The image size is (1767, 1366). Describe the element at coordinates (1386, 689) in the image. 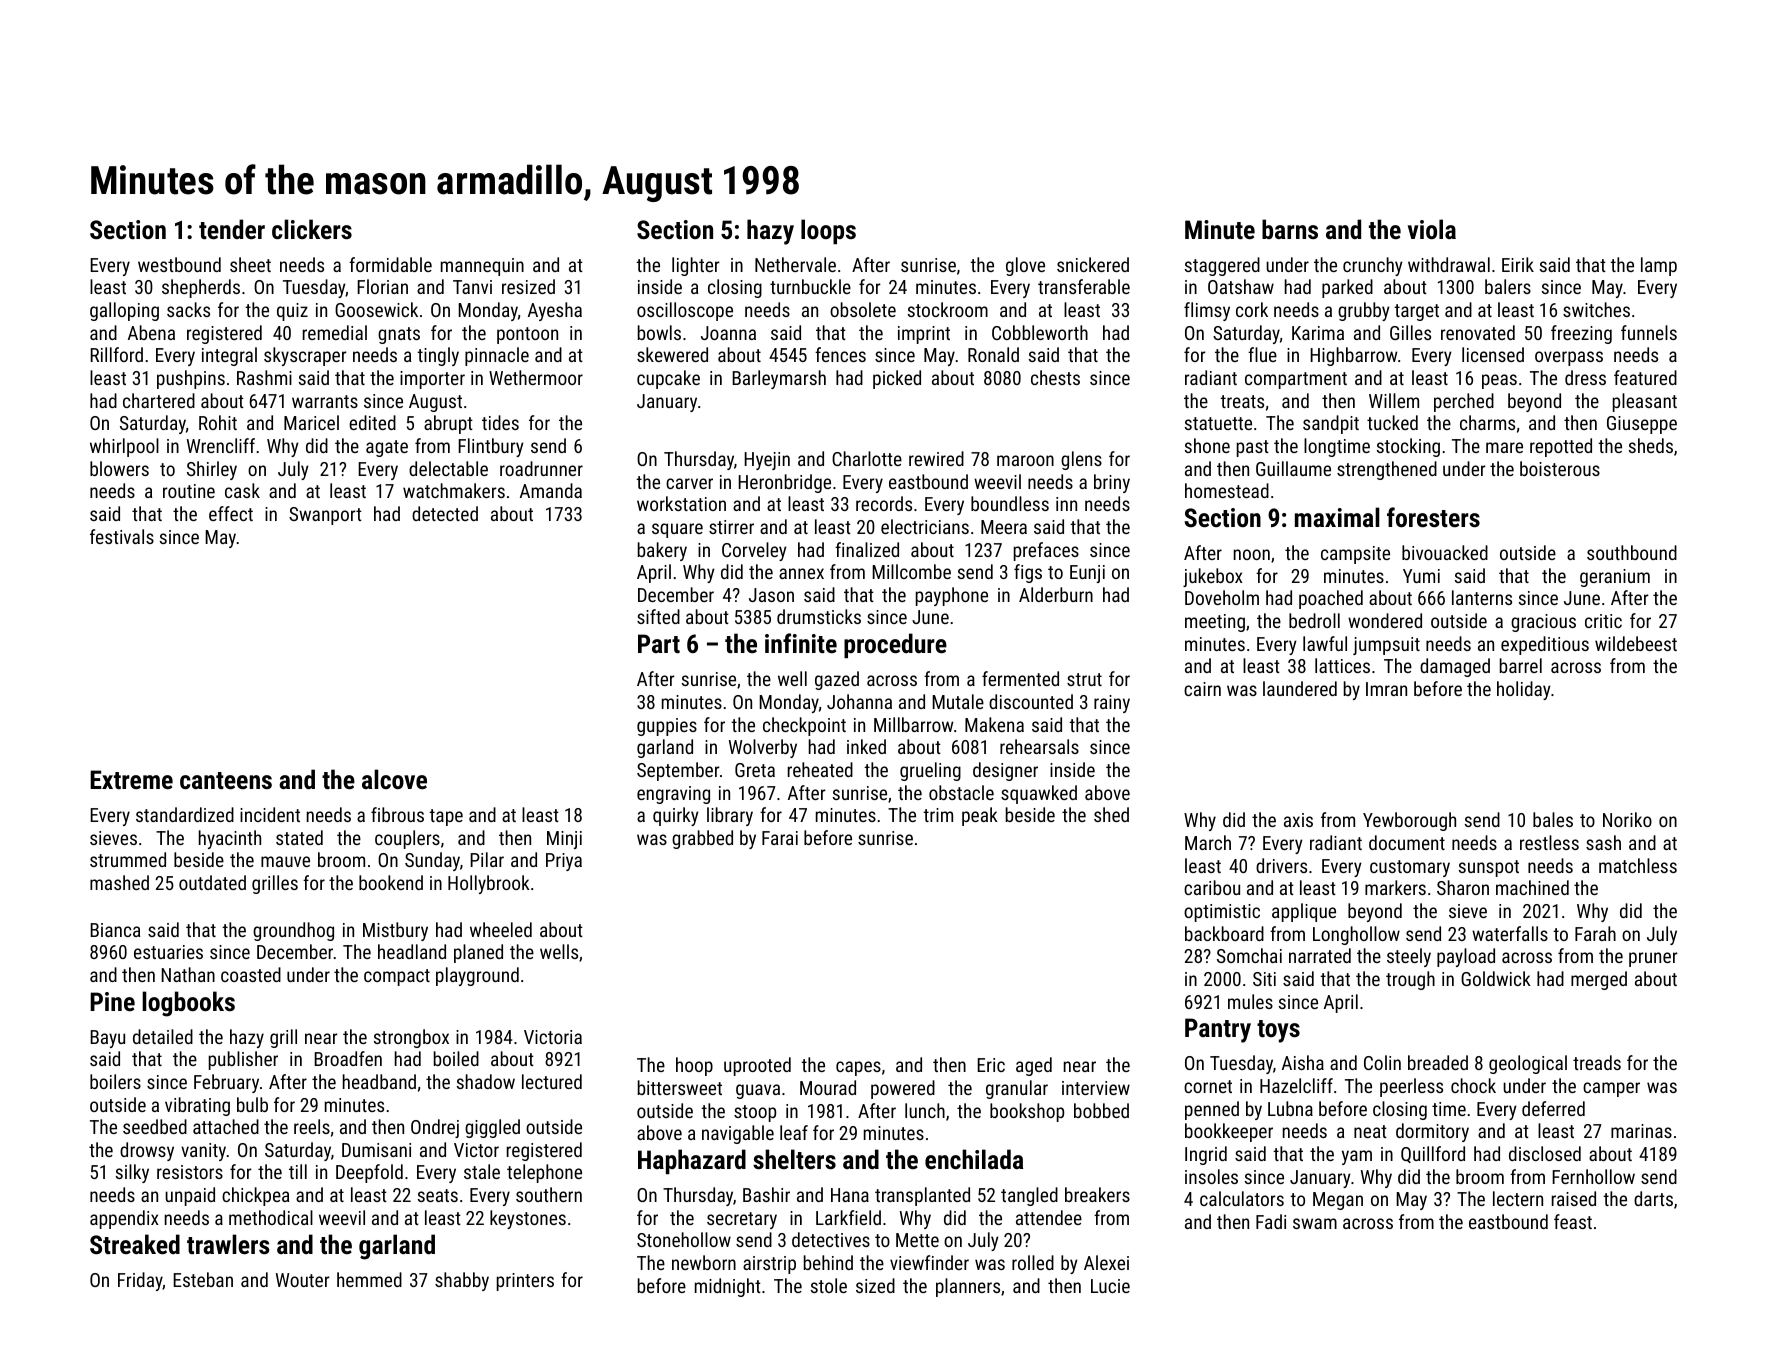

I see `Imran` at that location.
